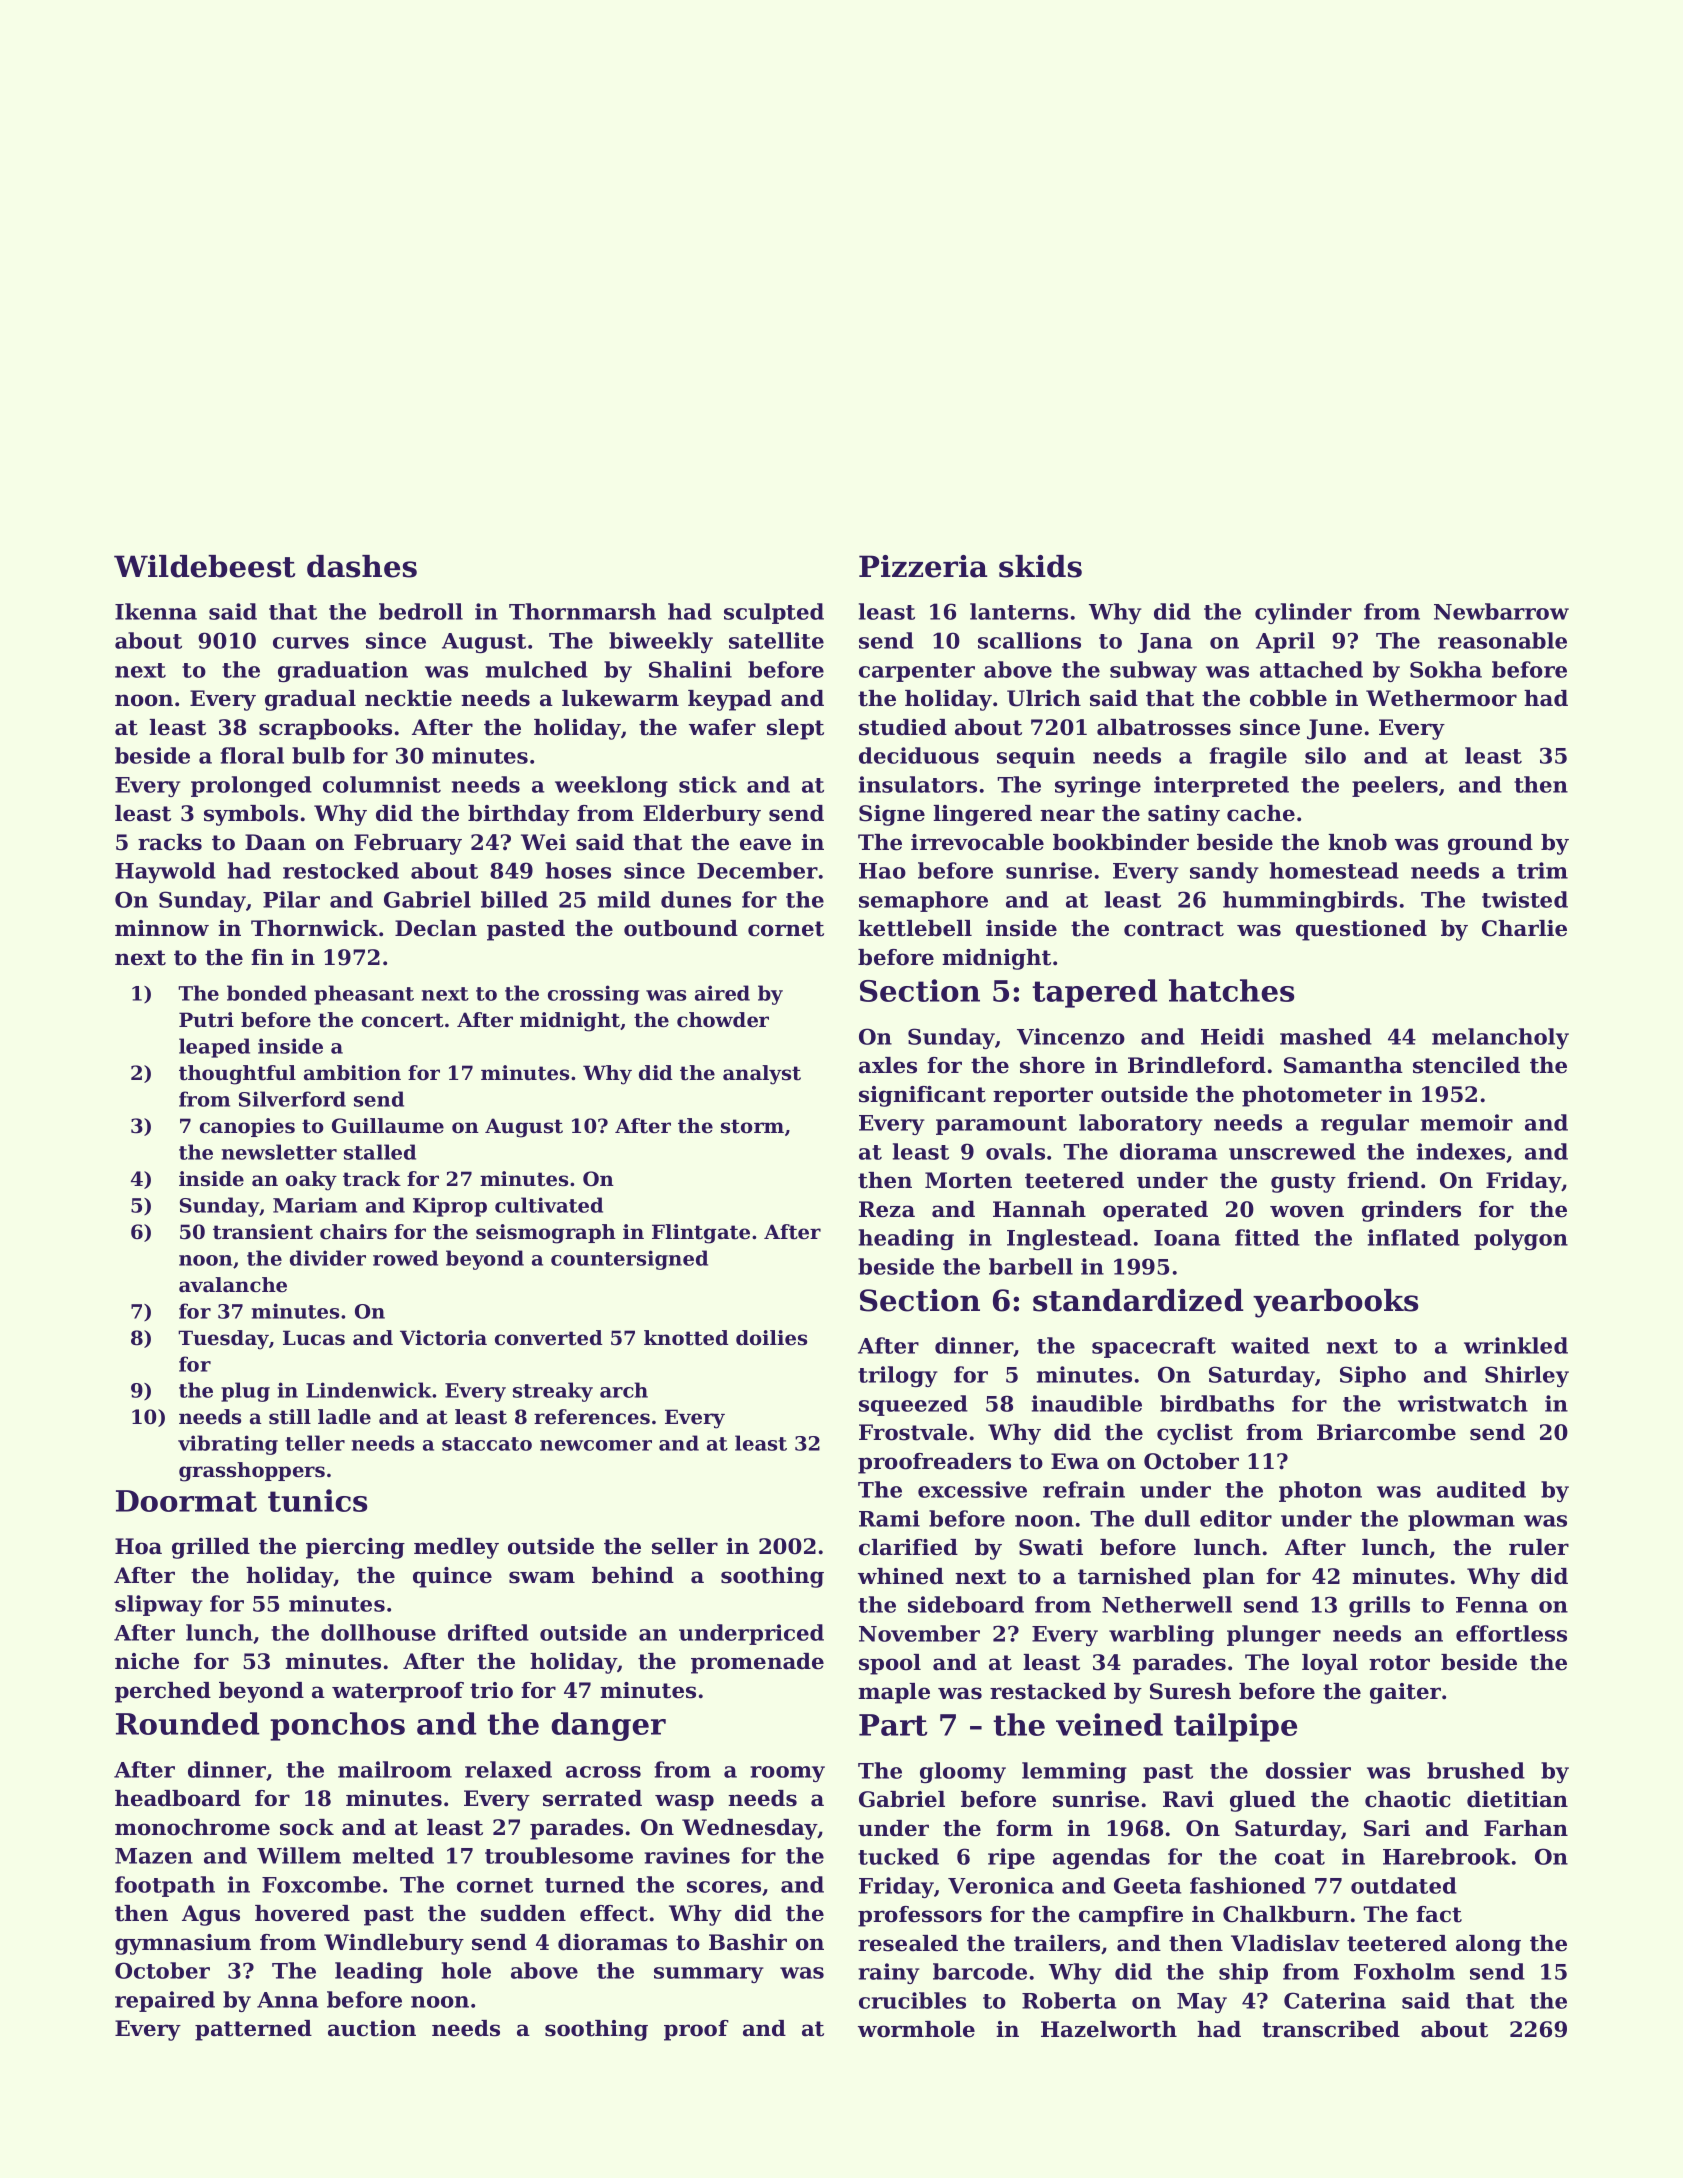 Image resolution: width=1683 pixels, height=2178 pixels. What do you see at coordinates (1261, 813) in the page?
I see `cache` at bounding box center [1261, 813].
